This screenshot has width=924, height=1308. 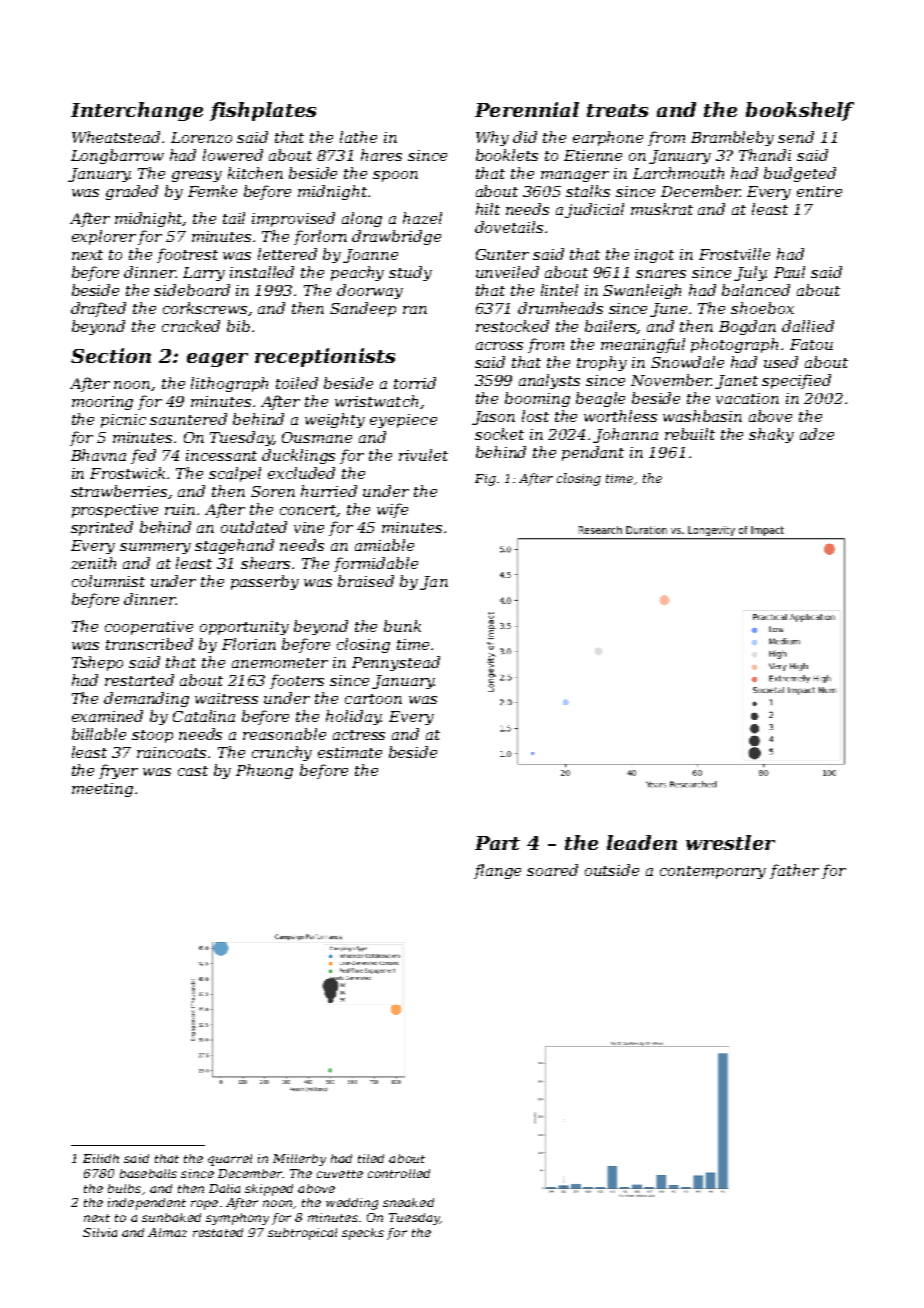 What do you see at coordinates (101, 1158) in the screenshot?
I see `Eilidh` at bounding box center [101, 1158].
